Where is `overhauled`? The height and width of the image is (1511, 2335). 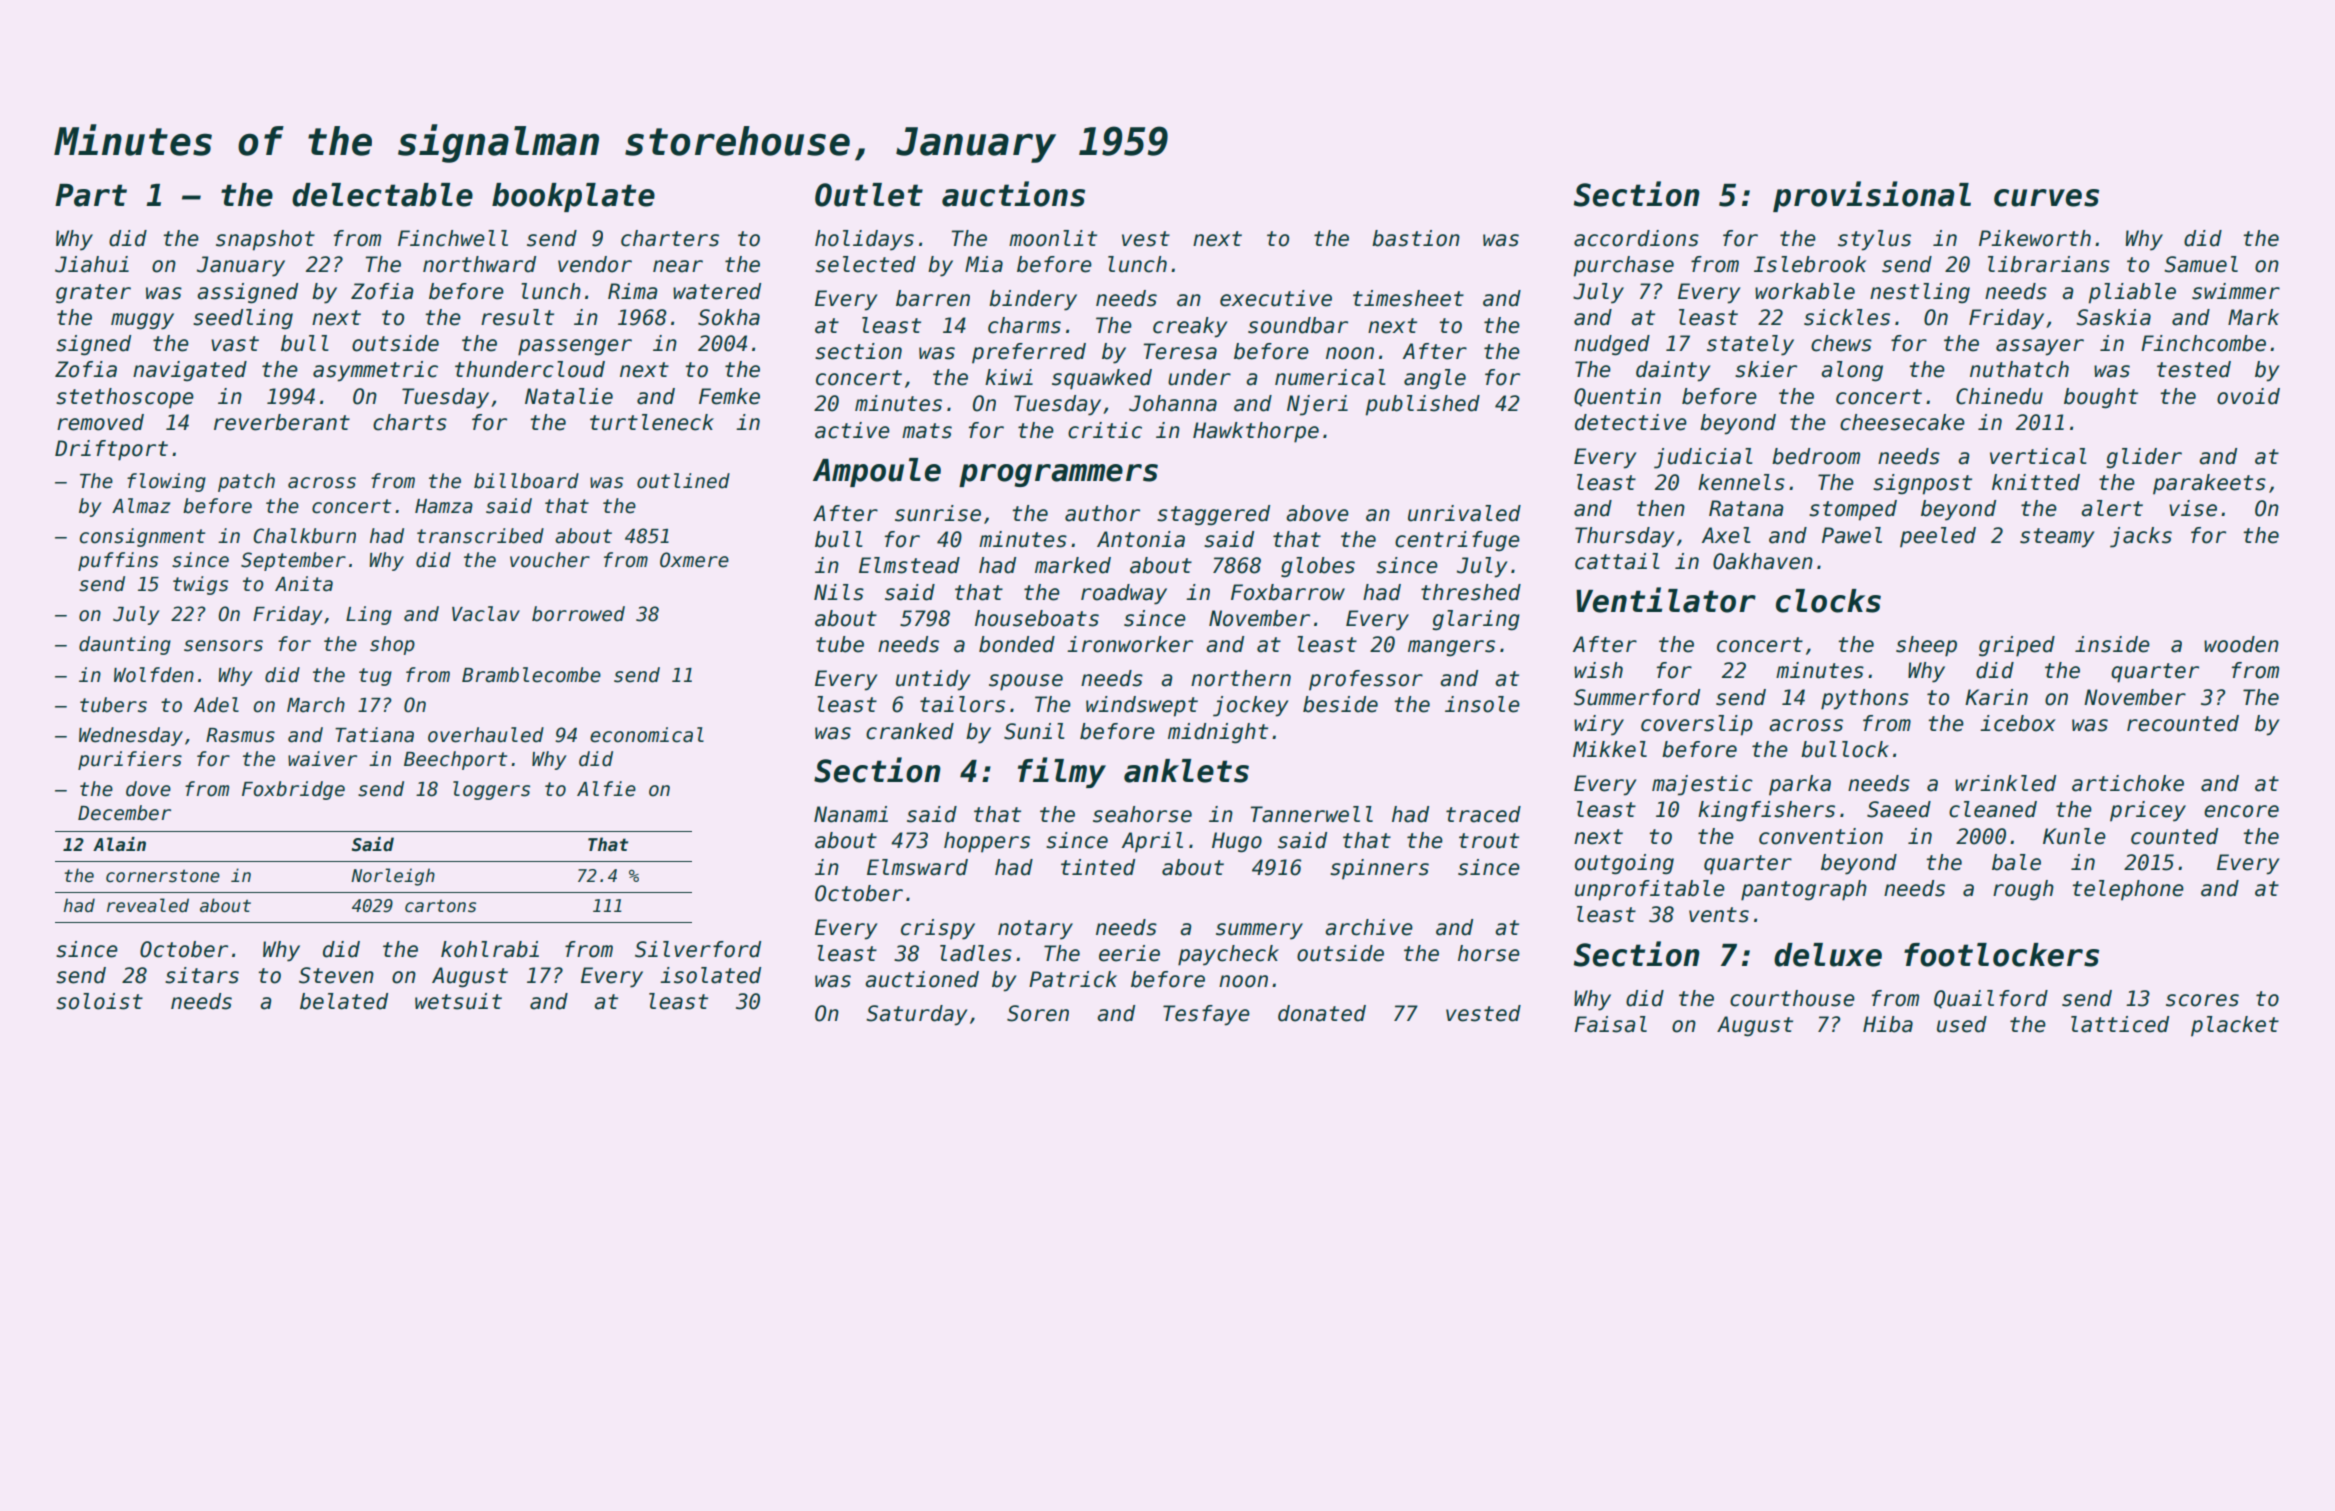
overhauled is located at coordinates (486, 735).
